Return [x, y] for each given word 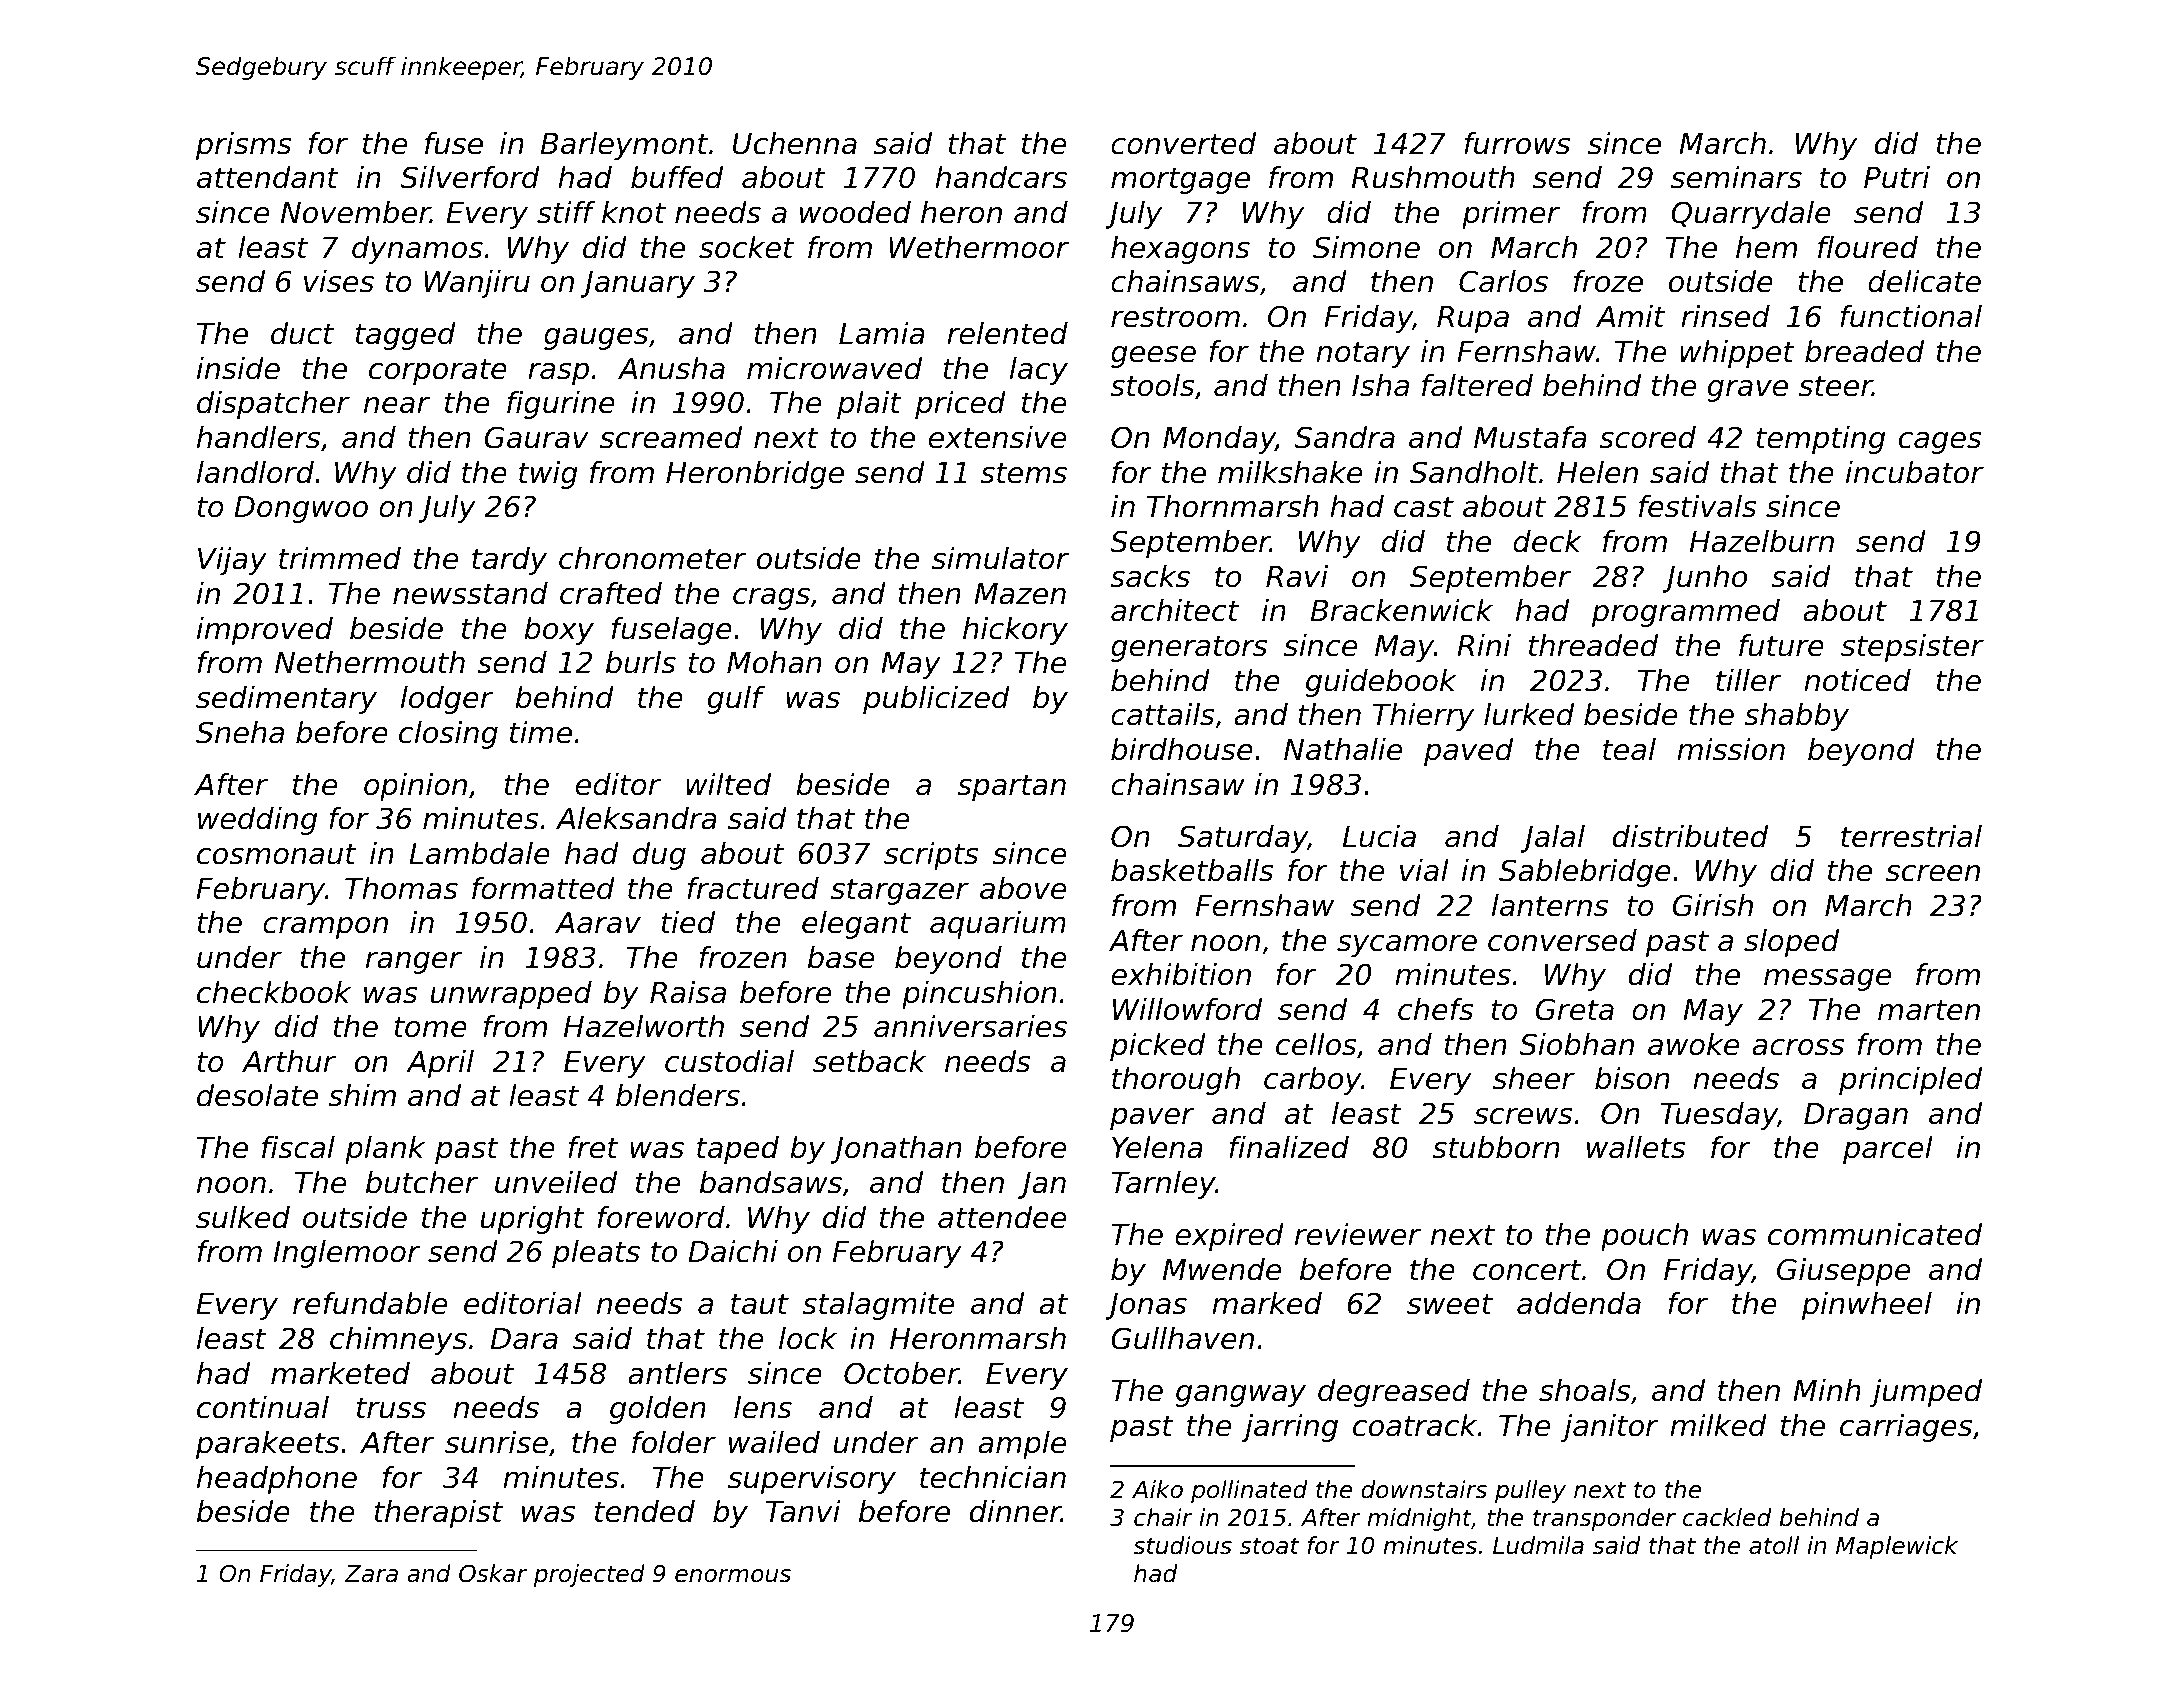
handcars [1001, 177]
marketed [340, 1373]
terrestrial [1911, 836]
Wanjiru [477, 284]
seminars [1736, 177]
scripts [931, 856]
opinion [415, 787]
